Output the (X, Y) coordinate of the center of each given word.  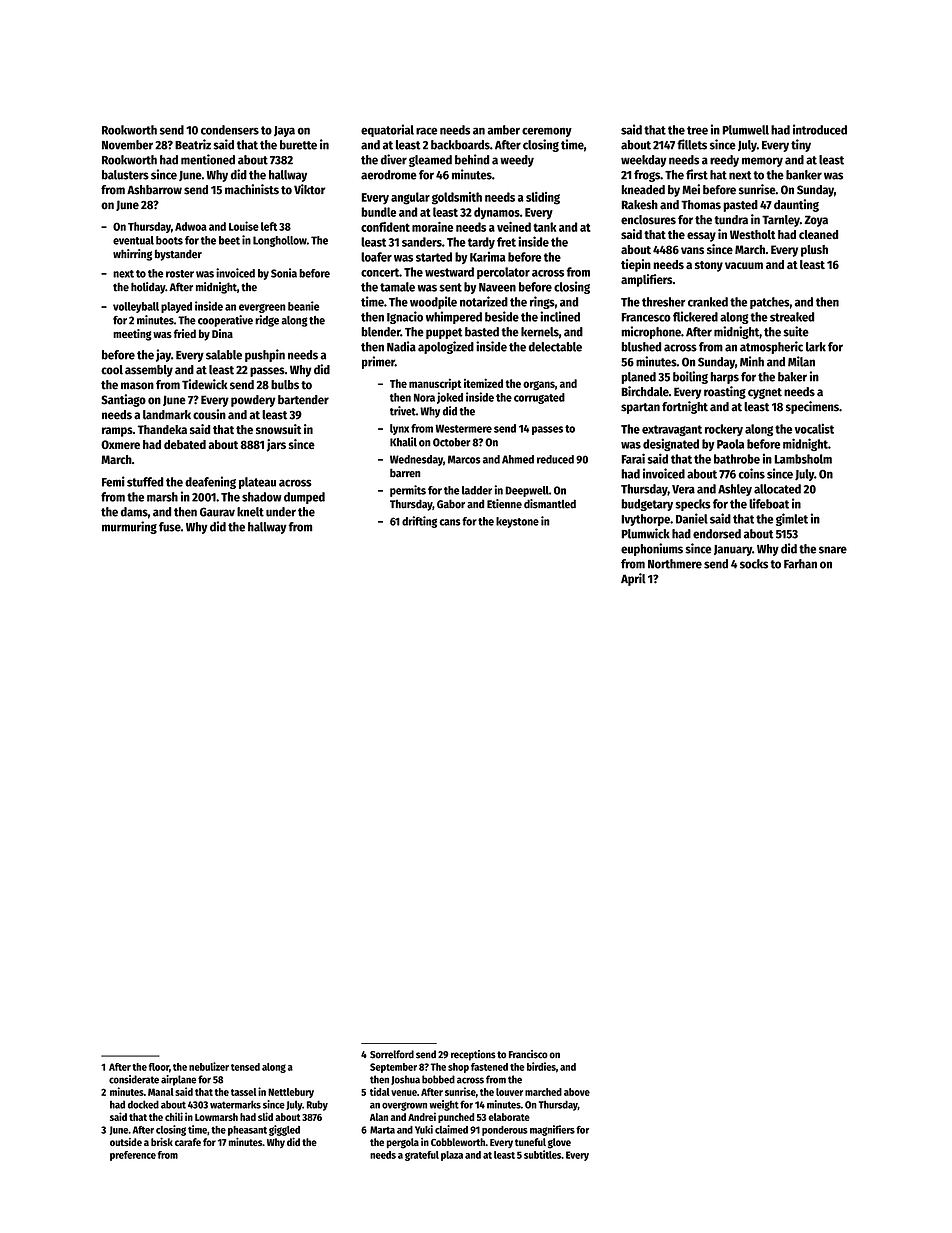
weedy (517, 161)
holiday (148, 288)
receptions (473, 1055)
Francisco (528, 1054)
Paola (730, 444)
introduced (820, 129)
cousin (209, 414)
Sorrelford (392, 1054)
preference (133, 1156)
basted (482, 332)
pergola (403, 1143)
